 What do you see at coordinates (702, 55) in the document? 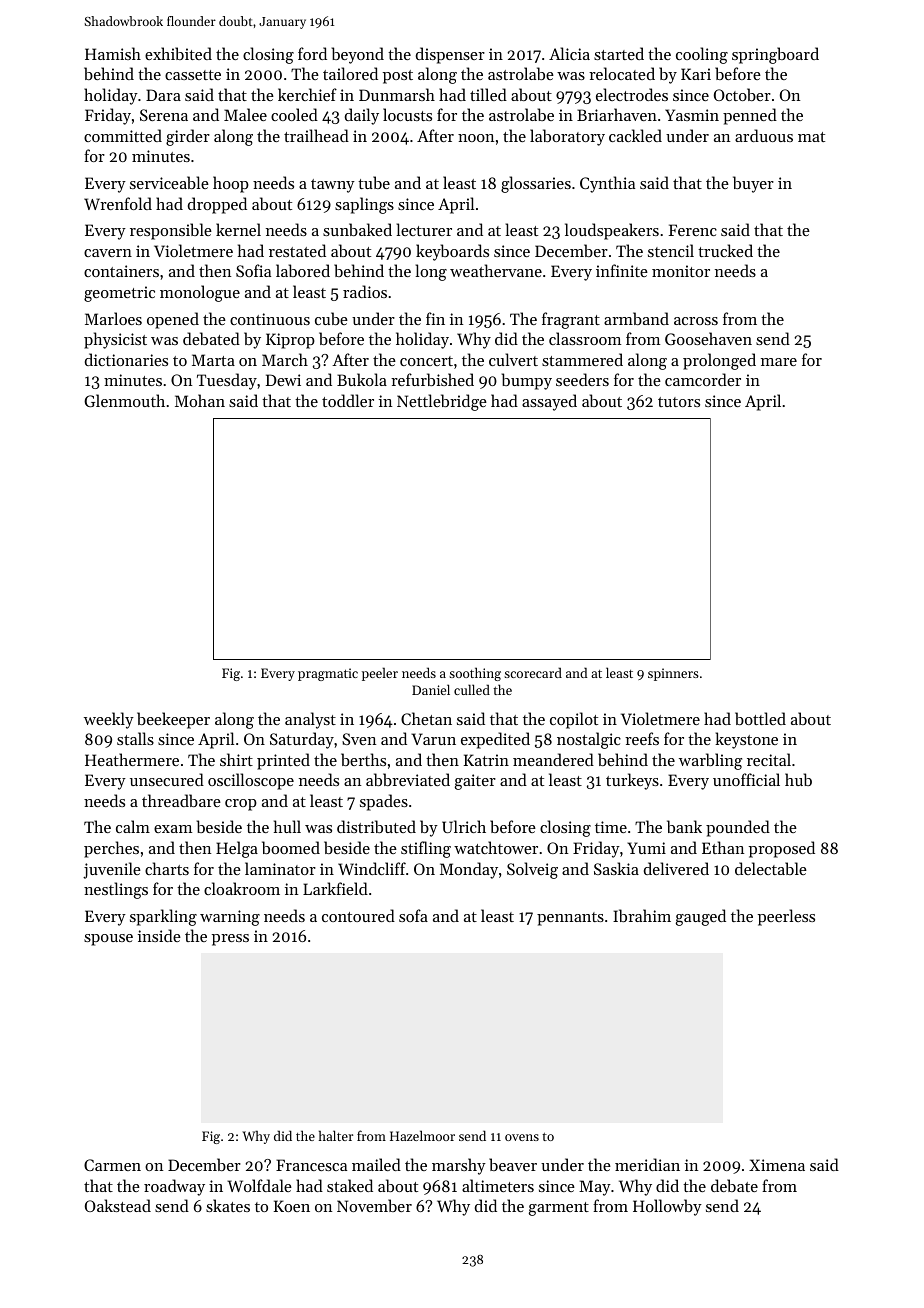
I see `cooling` at bounding box center [702, 55].
